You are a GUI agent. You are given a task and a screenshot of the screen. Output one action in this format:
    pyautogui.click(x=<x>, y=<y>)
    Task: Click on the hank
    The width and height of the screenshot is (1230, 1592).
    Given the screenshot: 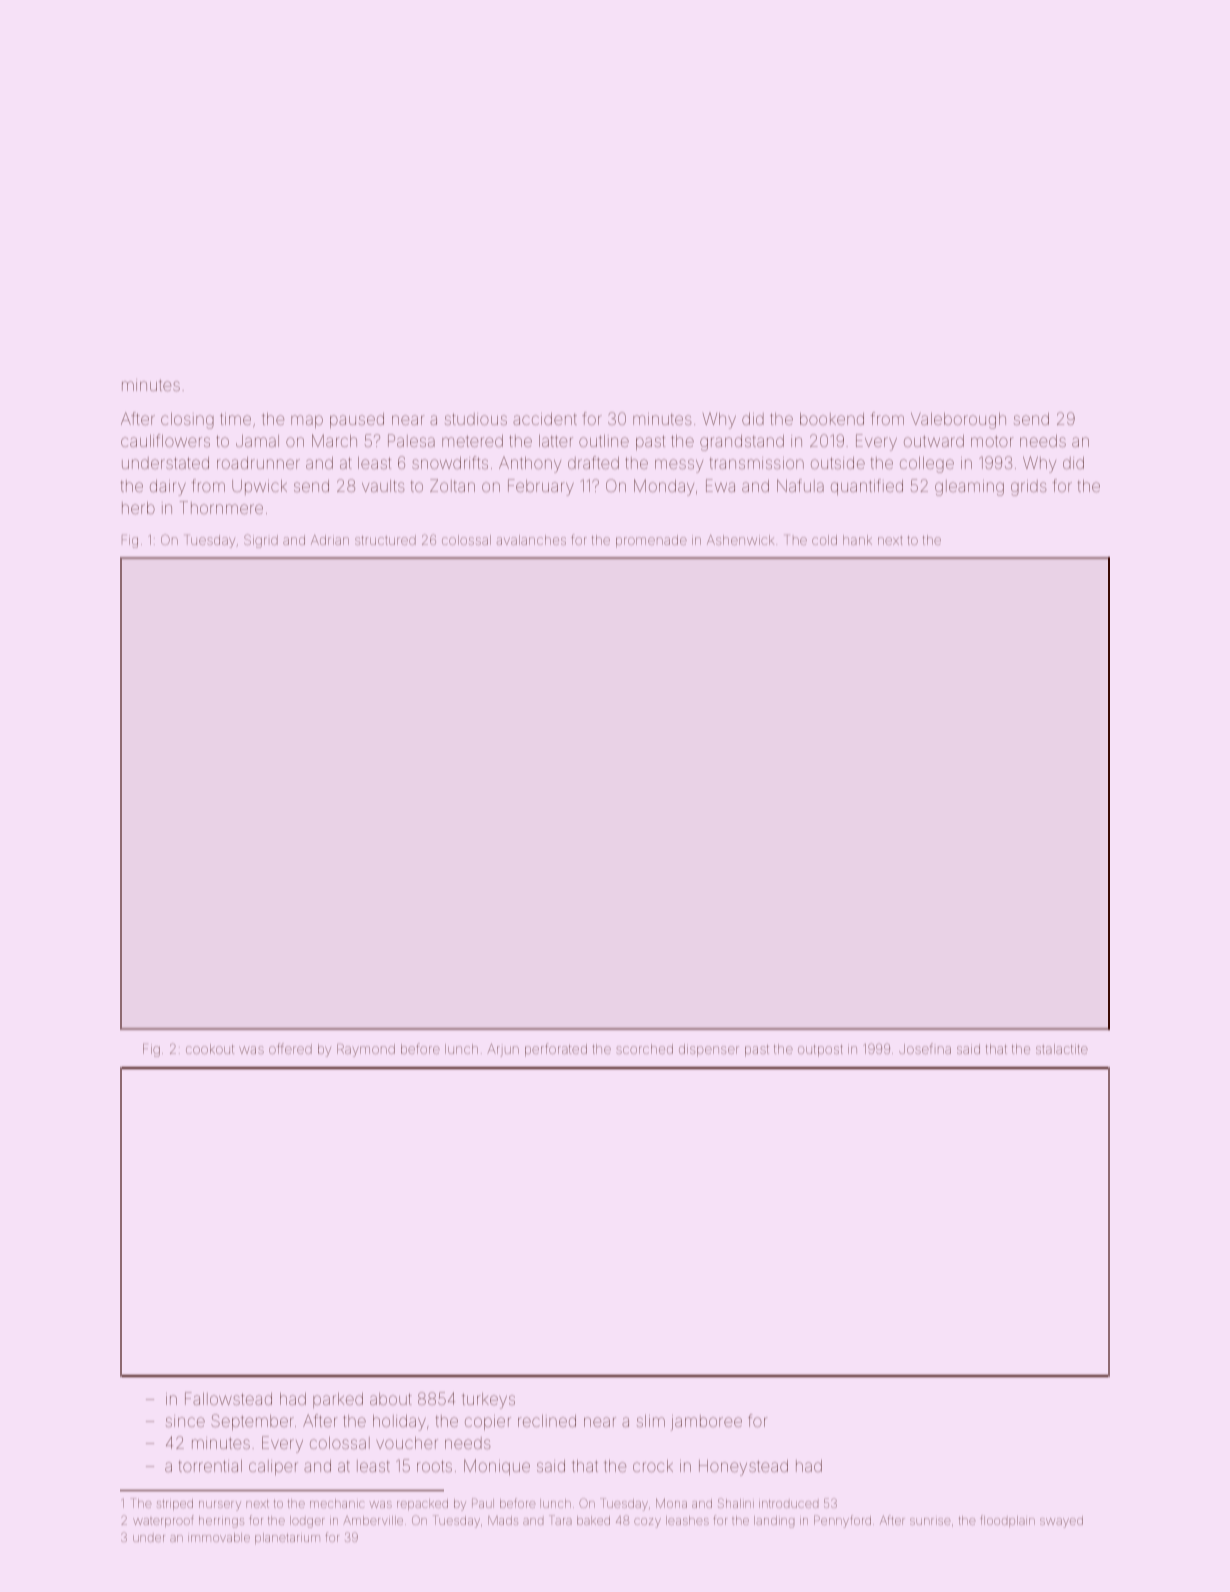 What is the action you would take?
    pyautogui.click(x=857, y=540)
